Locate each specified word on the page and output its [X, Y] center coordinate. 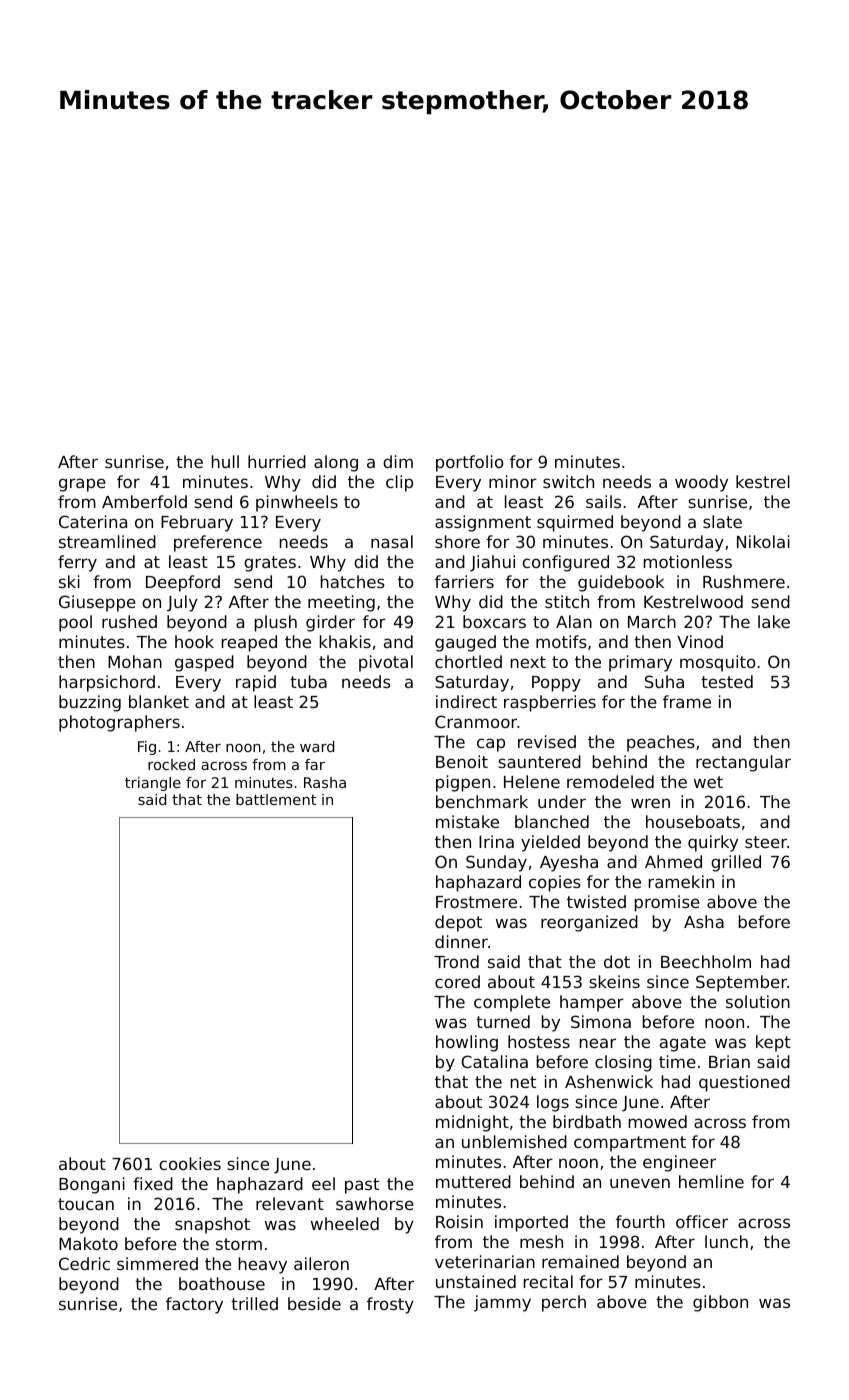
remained [580, 1261]
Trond [456, 961]
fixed [153, 1183]
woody [701, 483]
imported [531, 1223]
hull [225, 461]
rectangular [743, 763]
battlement [276, 799]
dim [398, 461]
